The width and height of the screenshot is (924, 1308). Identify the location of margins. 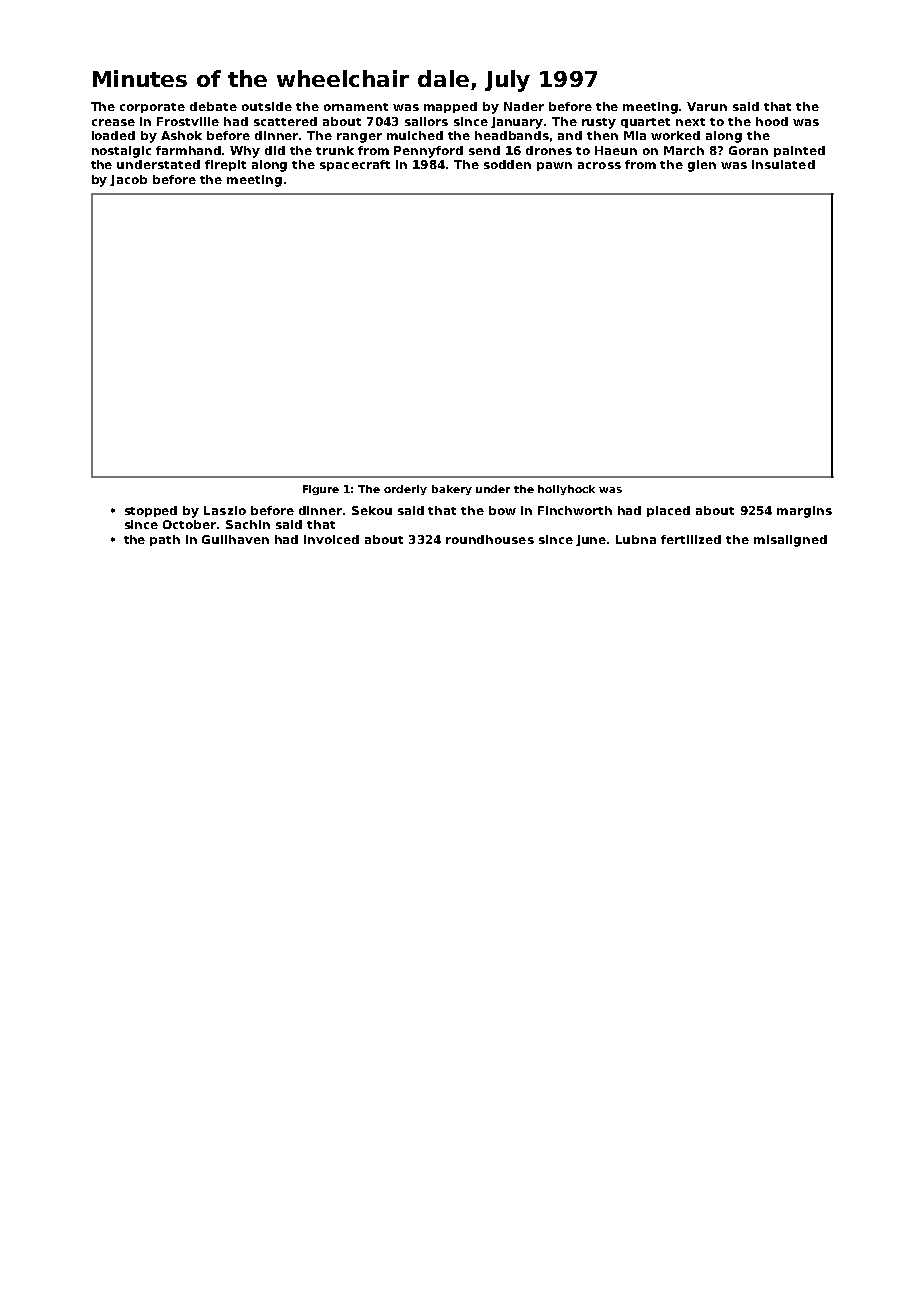
(804, 512).
